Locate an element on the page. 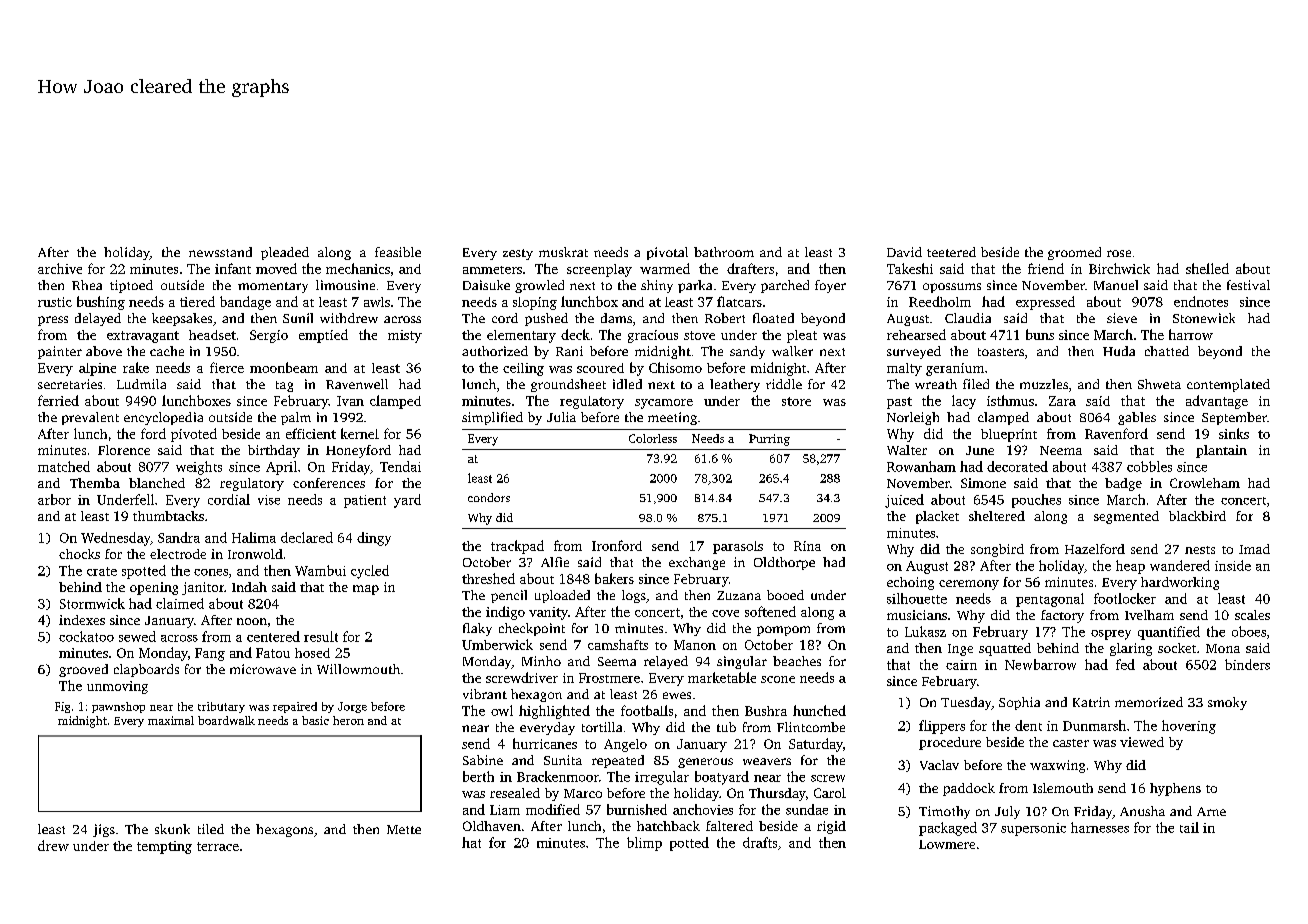 The height and width of the image is (924, 1308). Mette is located at coordinates (404, 829).
